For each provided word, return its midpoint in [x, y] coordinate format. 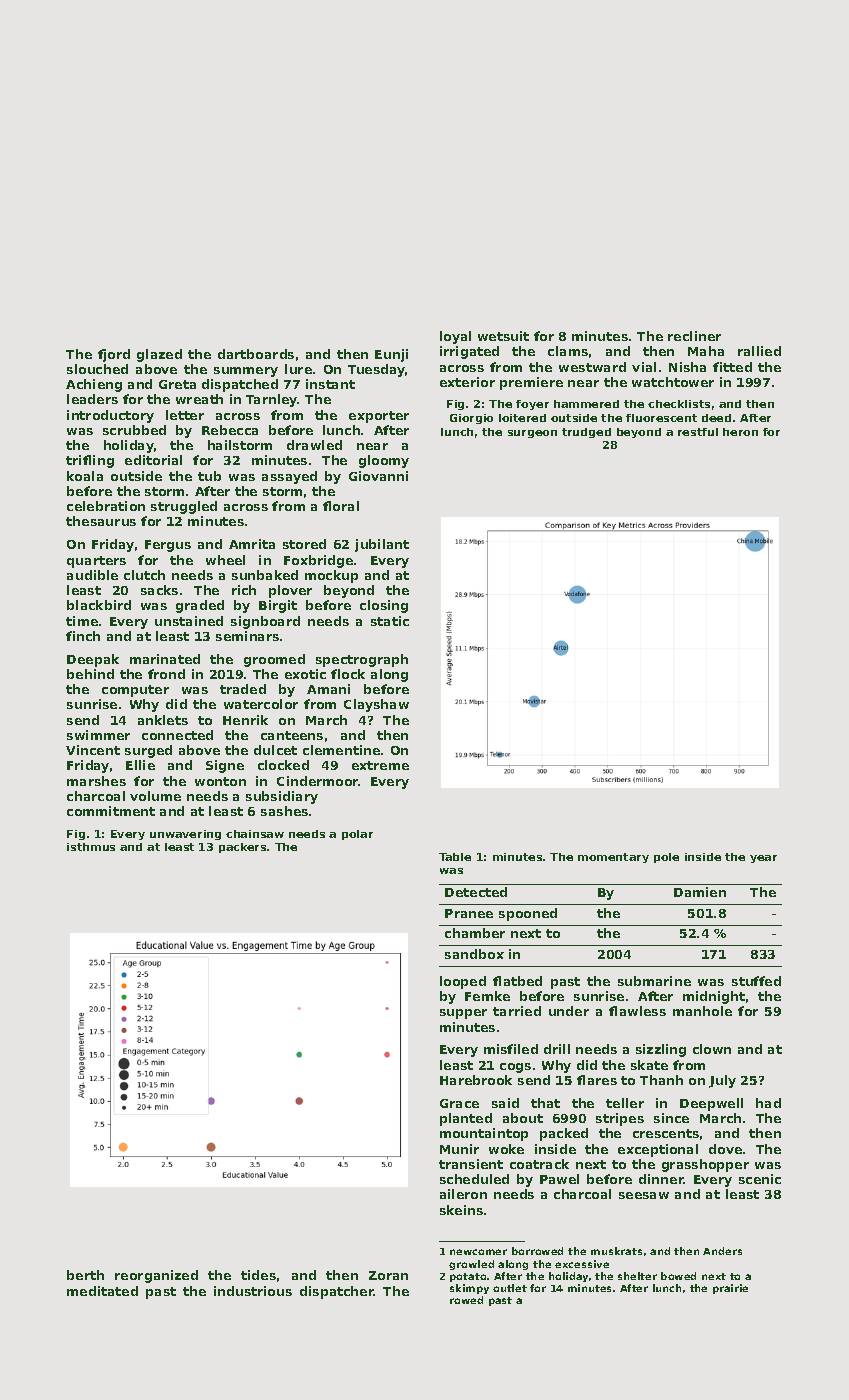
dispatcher [337, 1292]
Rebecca [230, 430]
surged [148, 751]
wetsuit [503, 336]
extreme [380, 765]
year [763, 859]
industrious [253, 1291]
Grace [459, 1103]
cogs [515, 1068]
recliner [694, 336]
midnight [714, 997]
